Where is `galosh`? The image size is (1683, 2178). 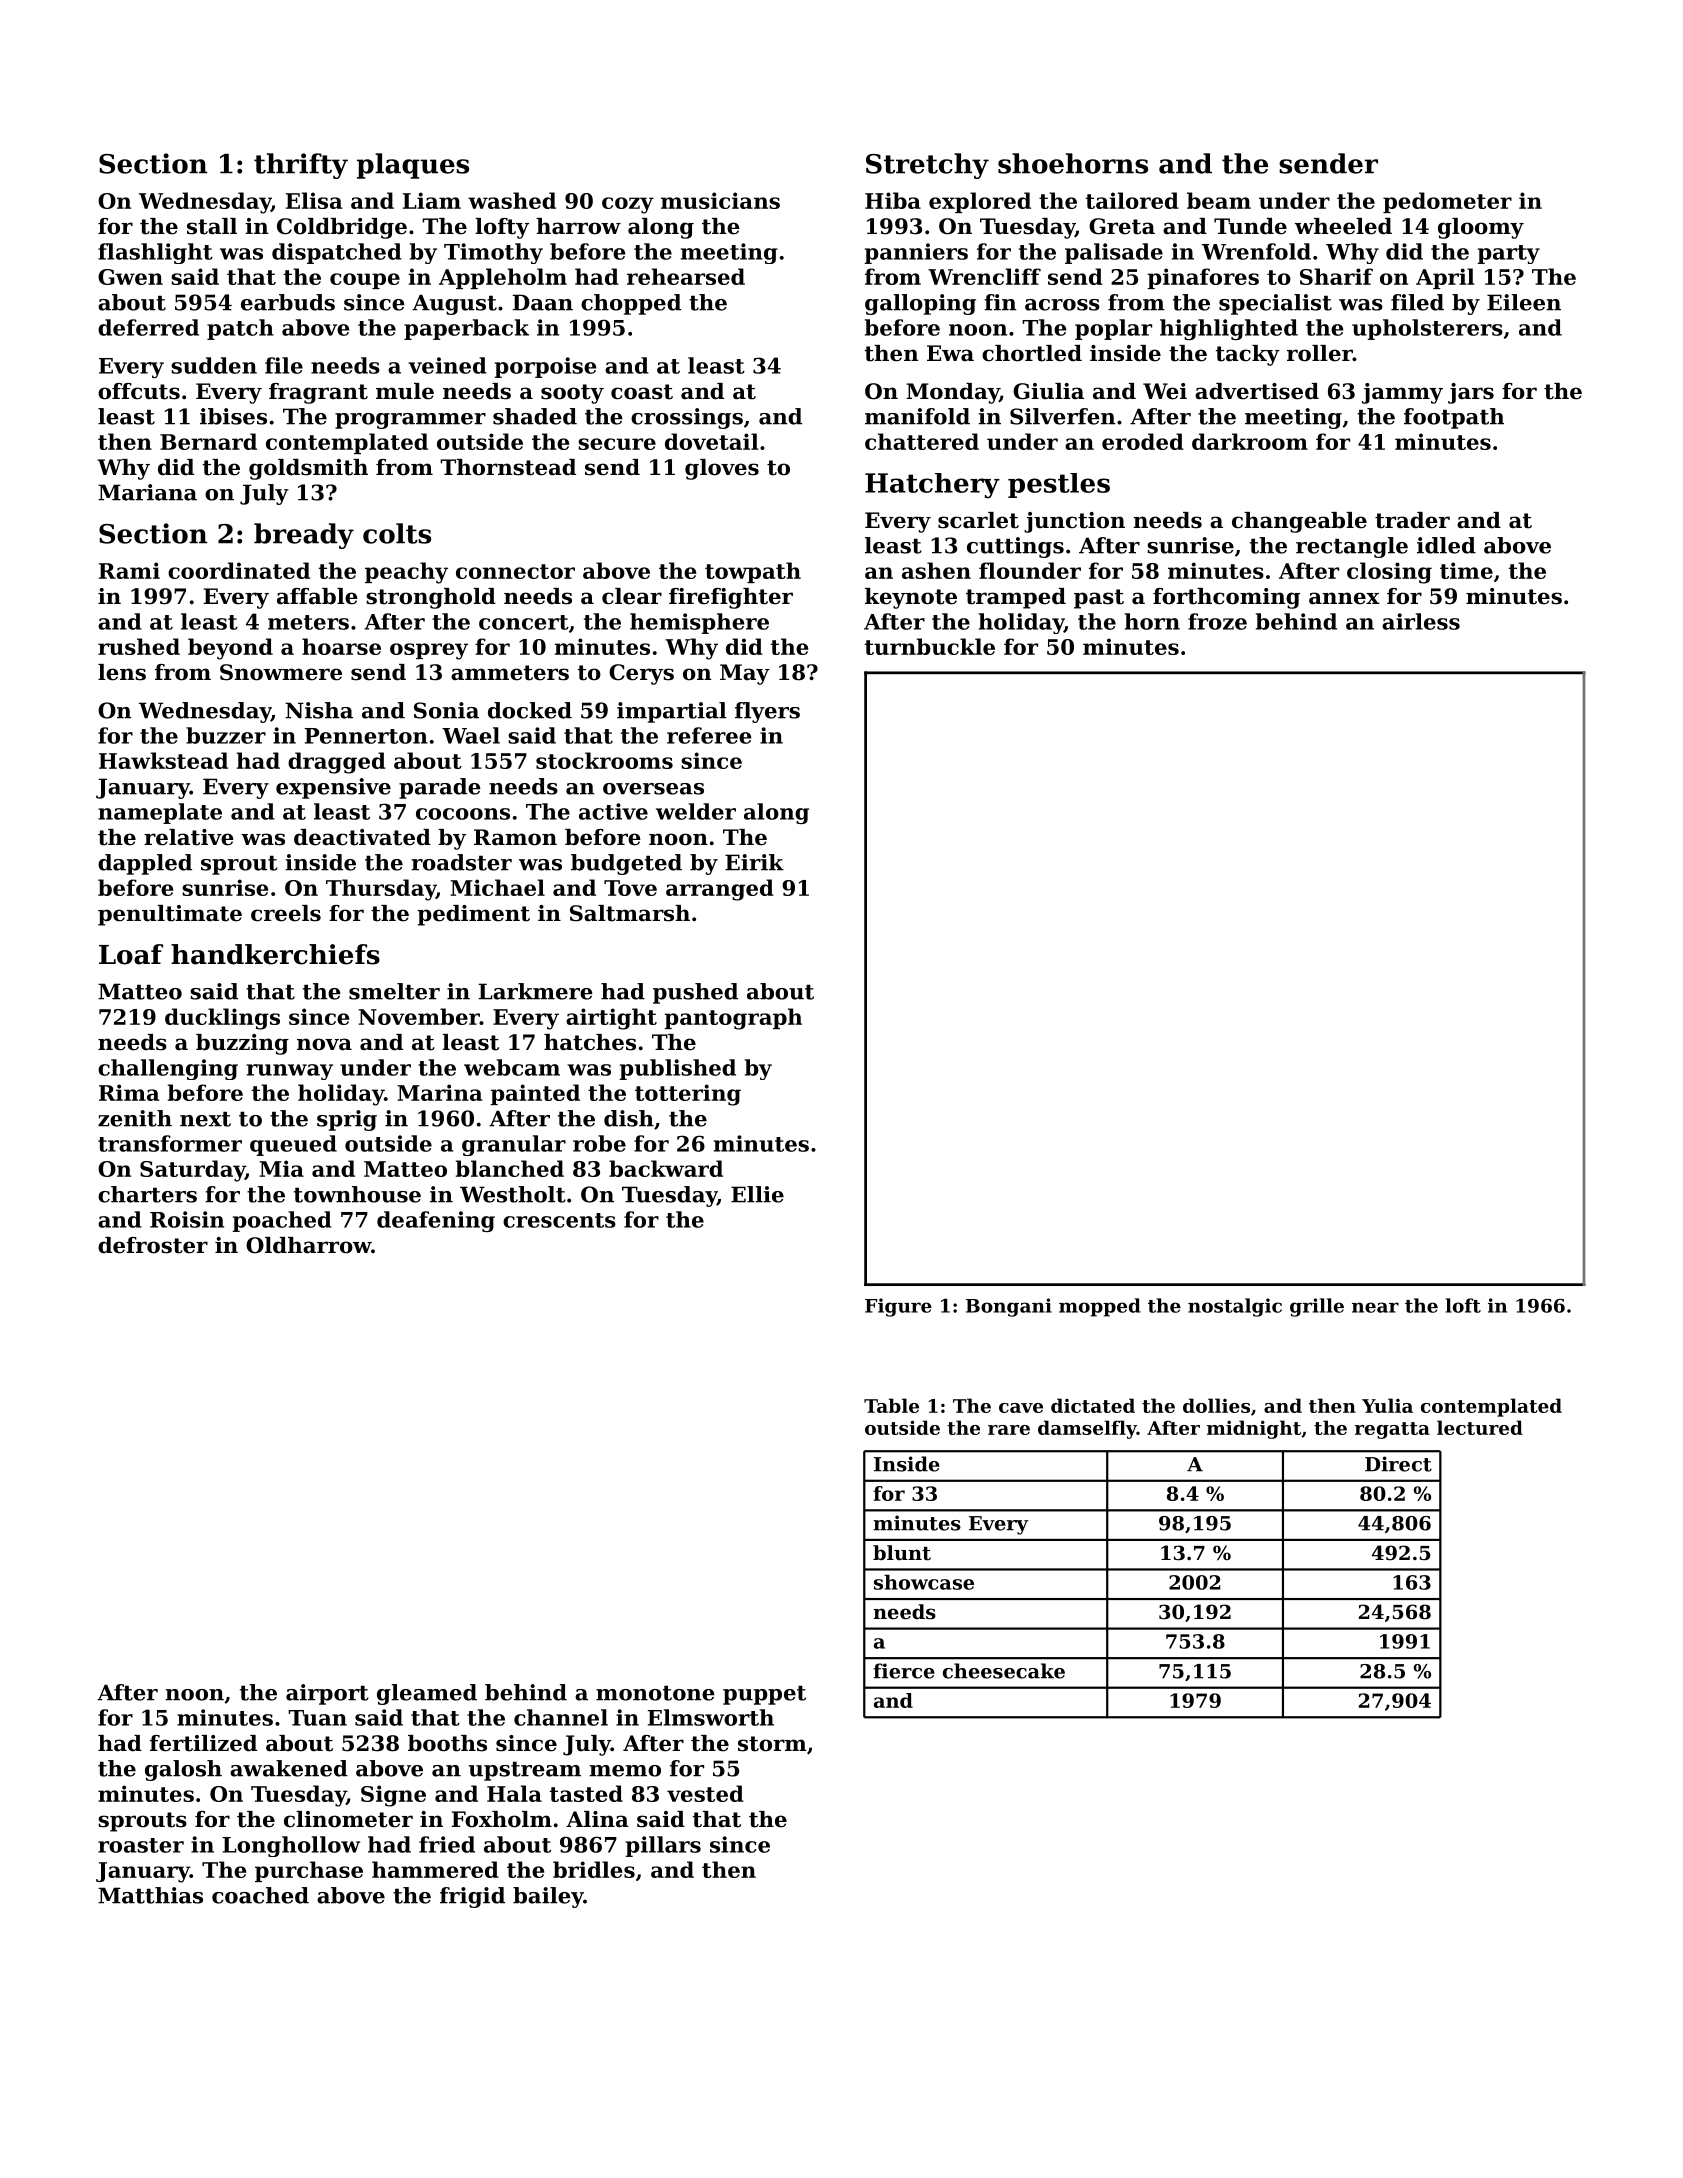
galosh is located at coordinates (183, 1770).
